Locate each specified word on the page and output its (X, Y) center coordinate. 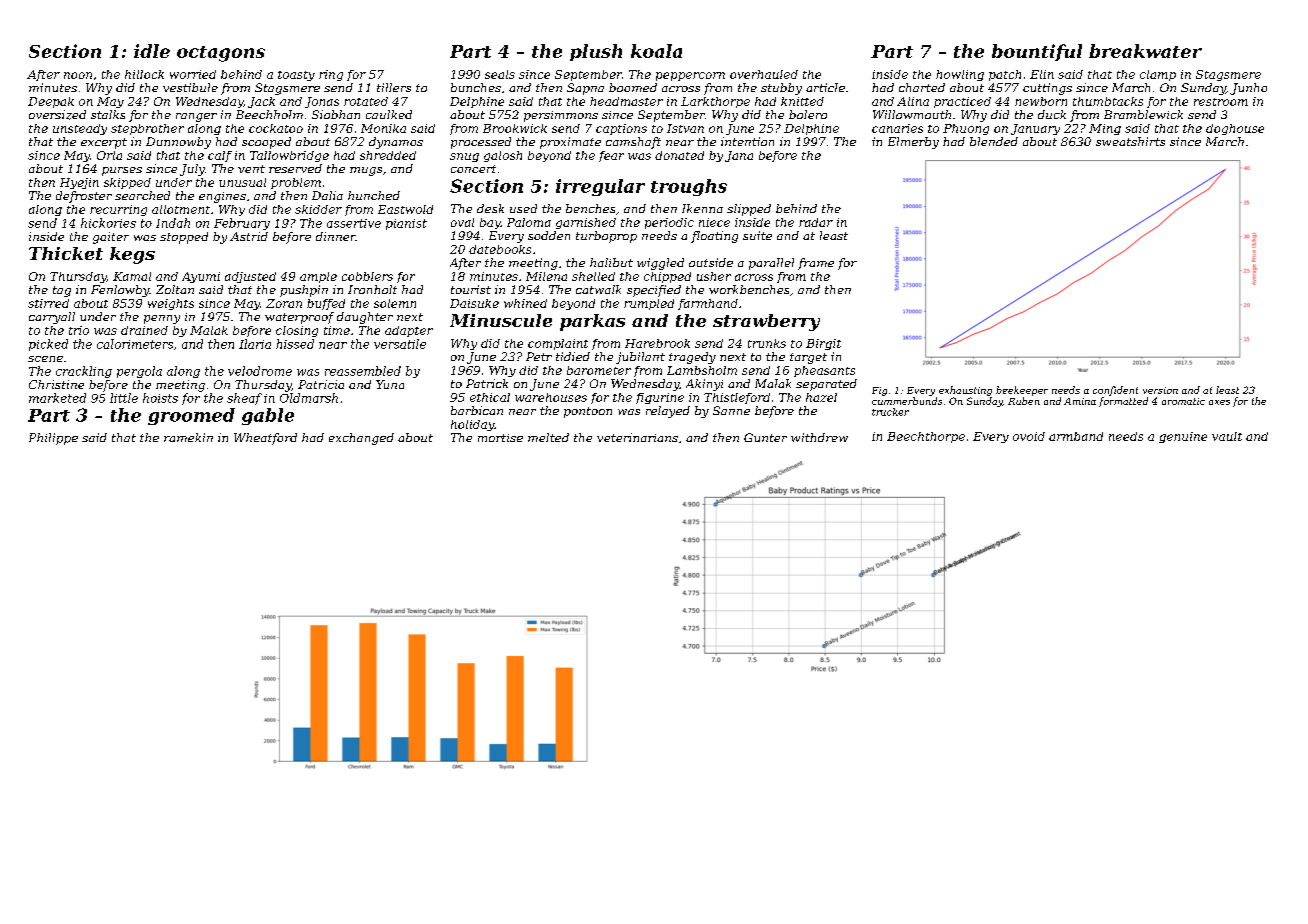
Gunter (765, 437)
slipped (749, 210)
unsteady (80, 129)
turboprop (606, 237)
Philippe (53, 439)
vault (1227, 436)
